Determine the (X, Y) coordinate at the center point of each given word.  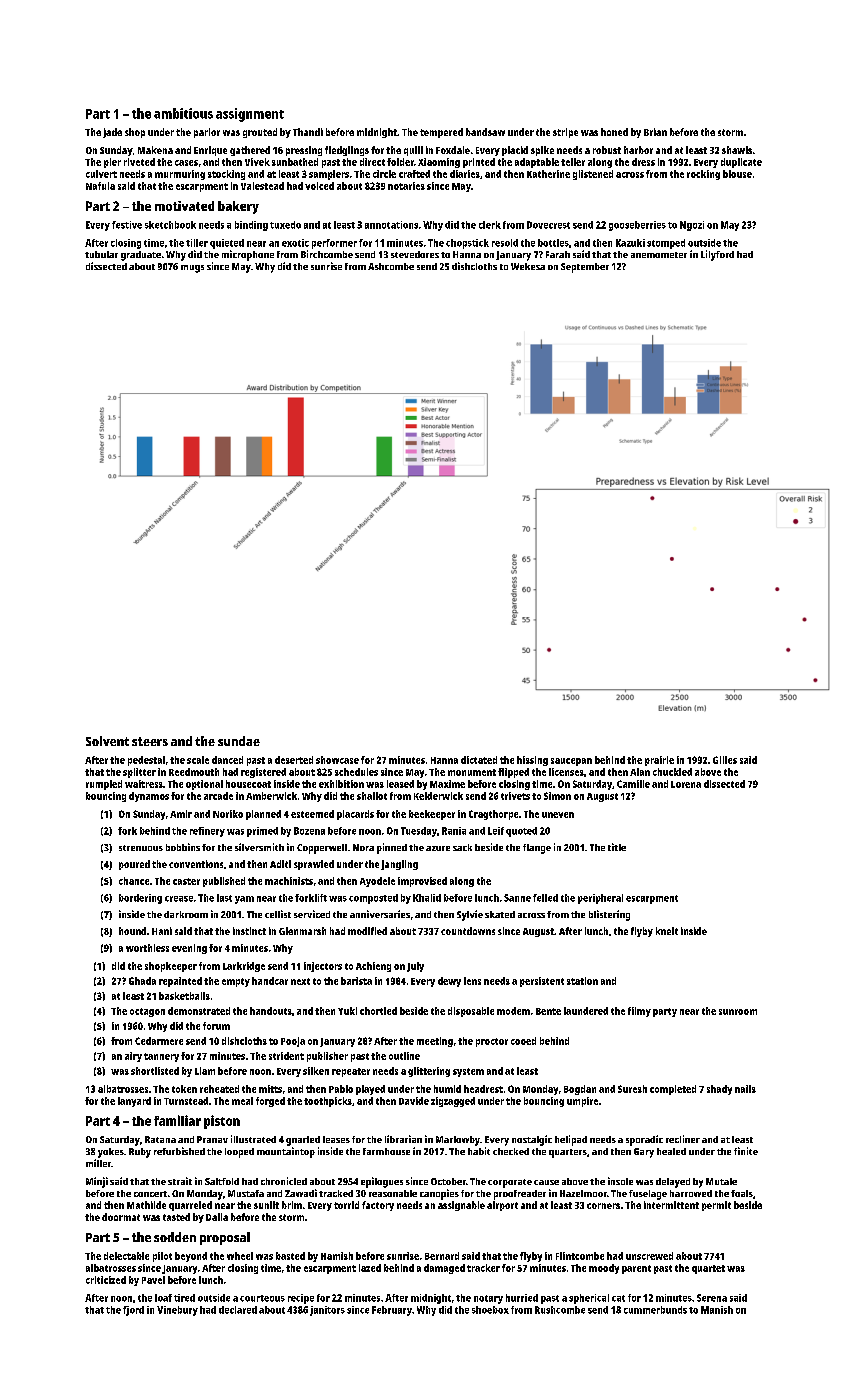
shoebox (490, 1310)
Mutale (721, 1181)
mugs (192, 269)
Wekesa (528, 266)
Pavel (153, 1280)
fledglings (347, 151)
